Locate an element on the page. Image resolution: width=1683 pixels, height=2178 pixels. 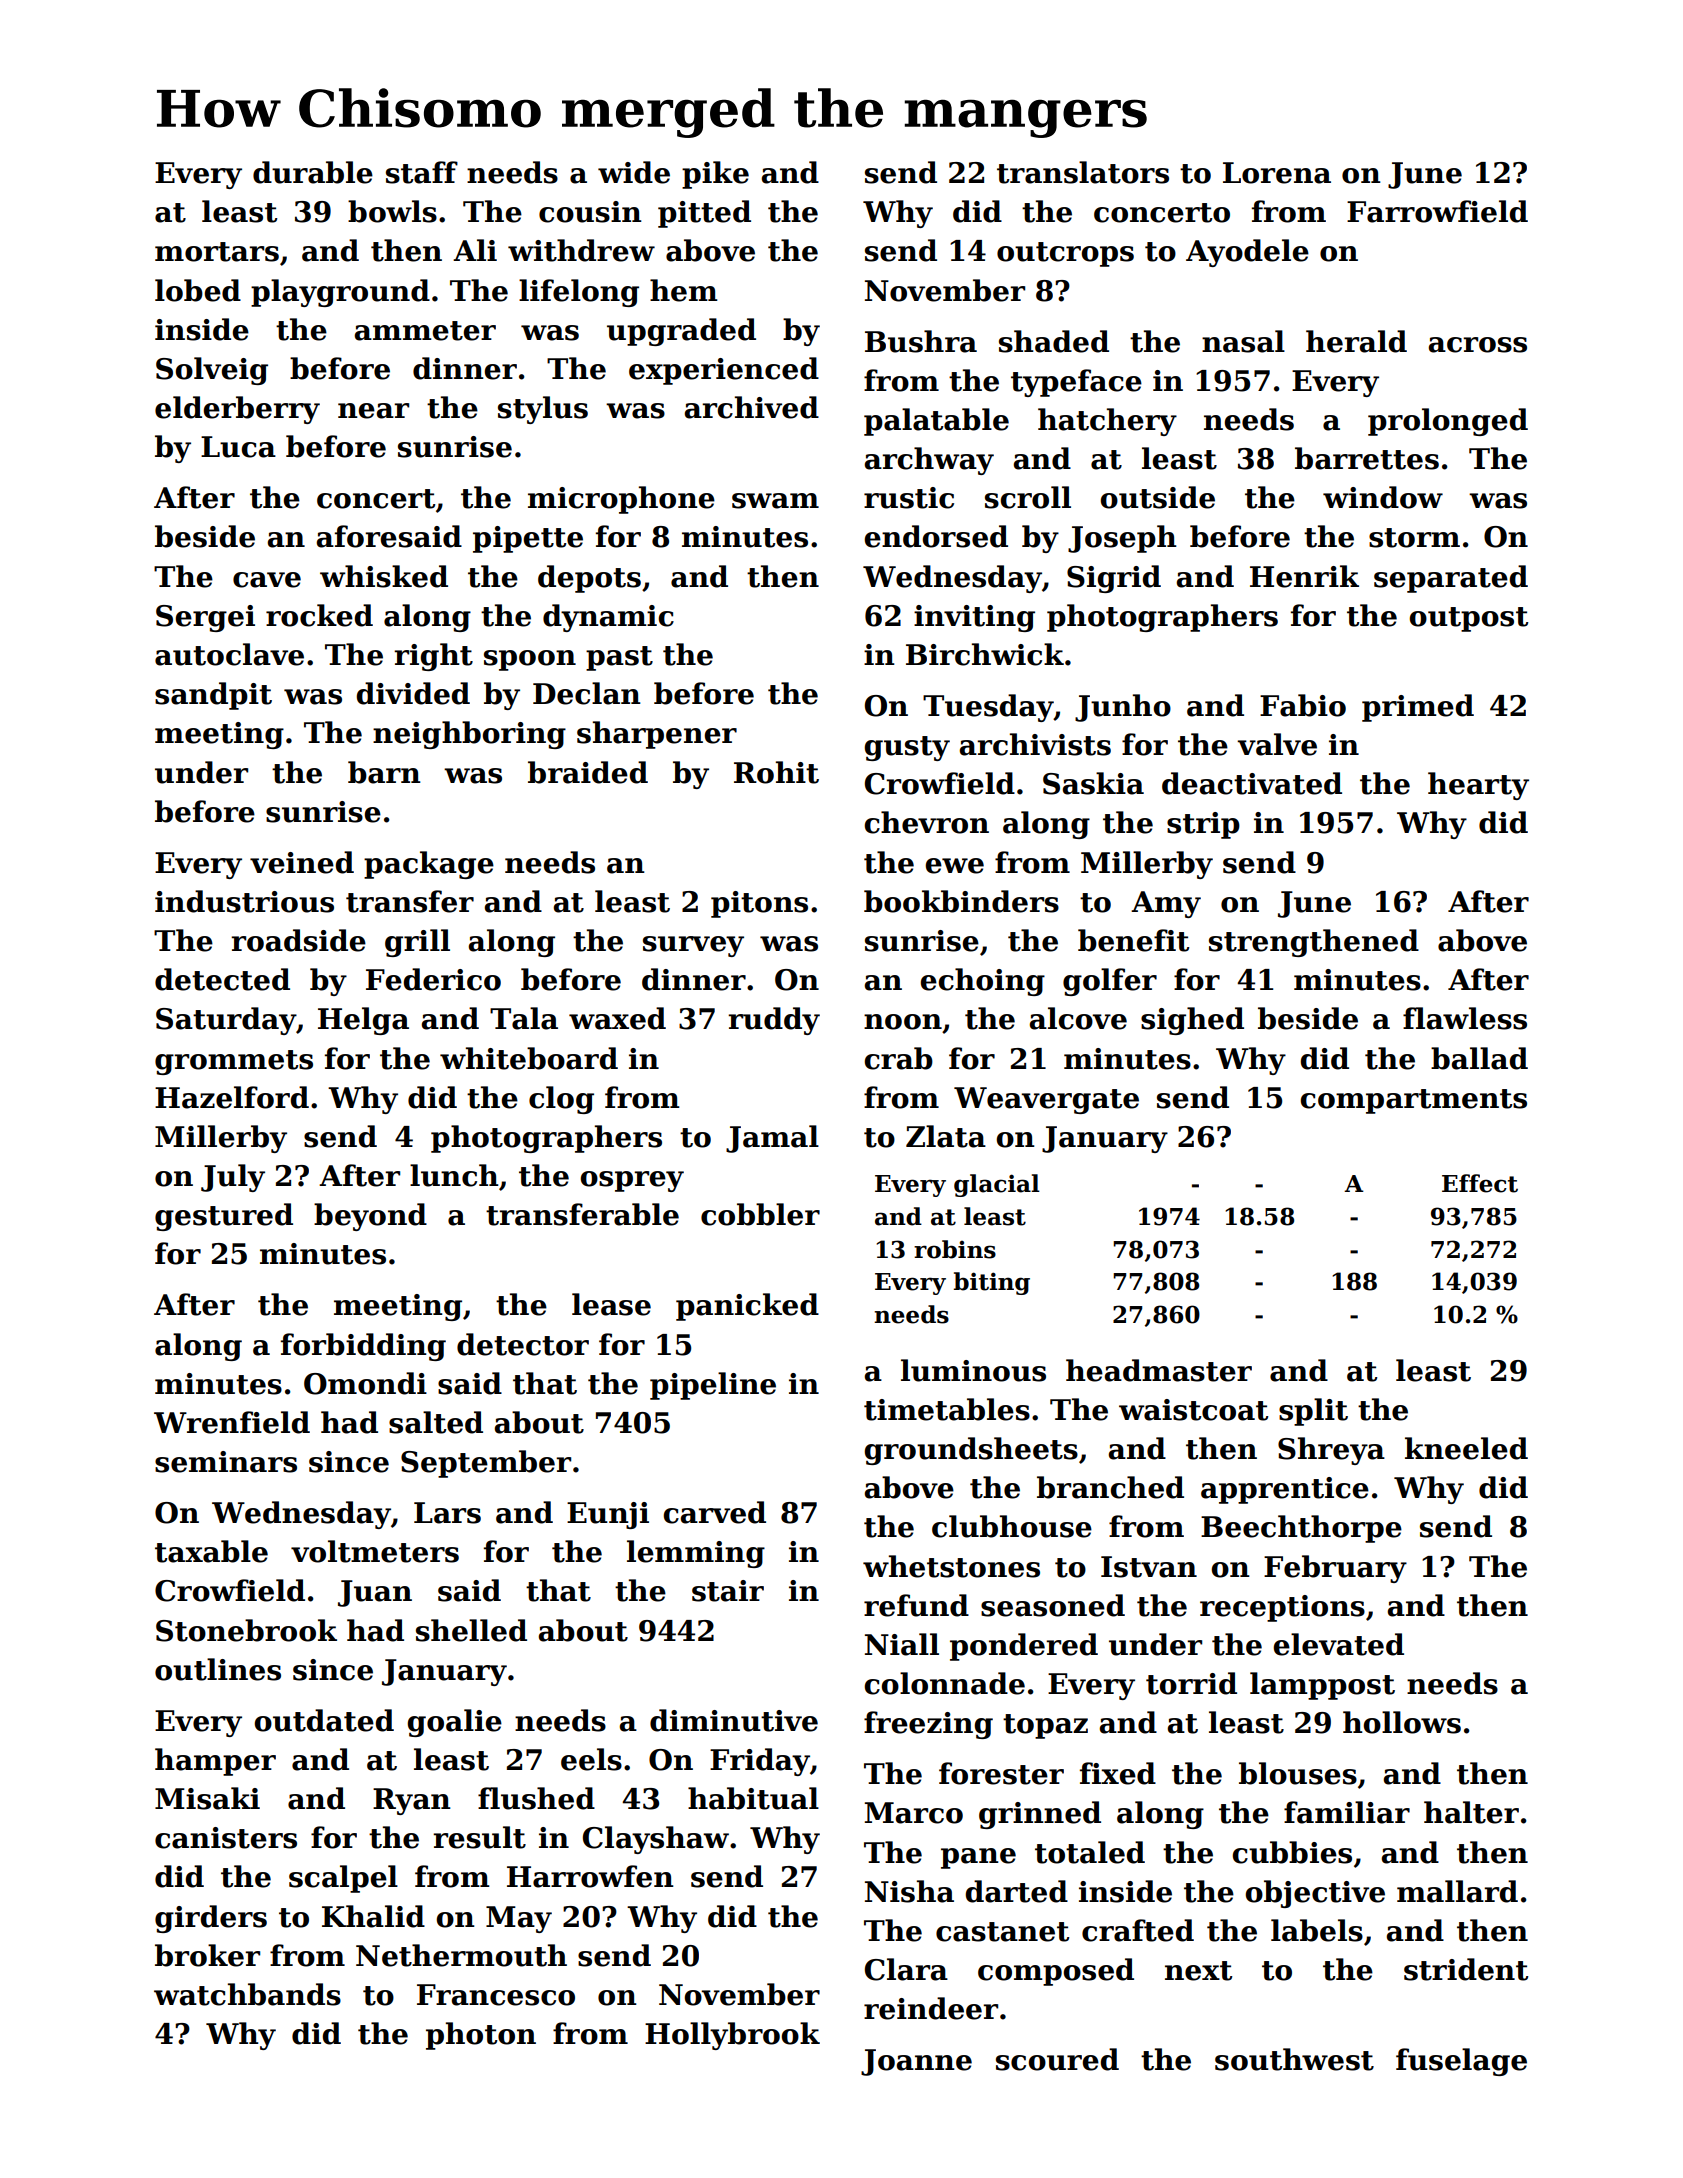
prolonged is located at coordinates (1448, 422).
